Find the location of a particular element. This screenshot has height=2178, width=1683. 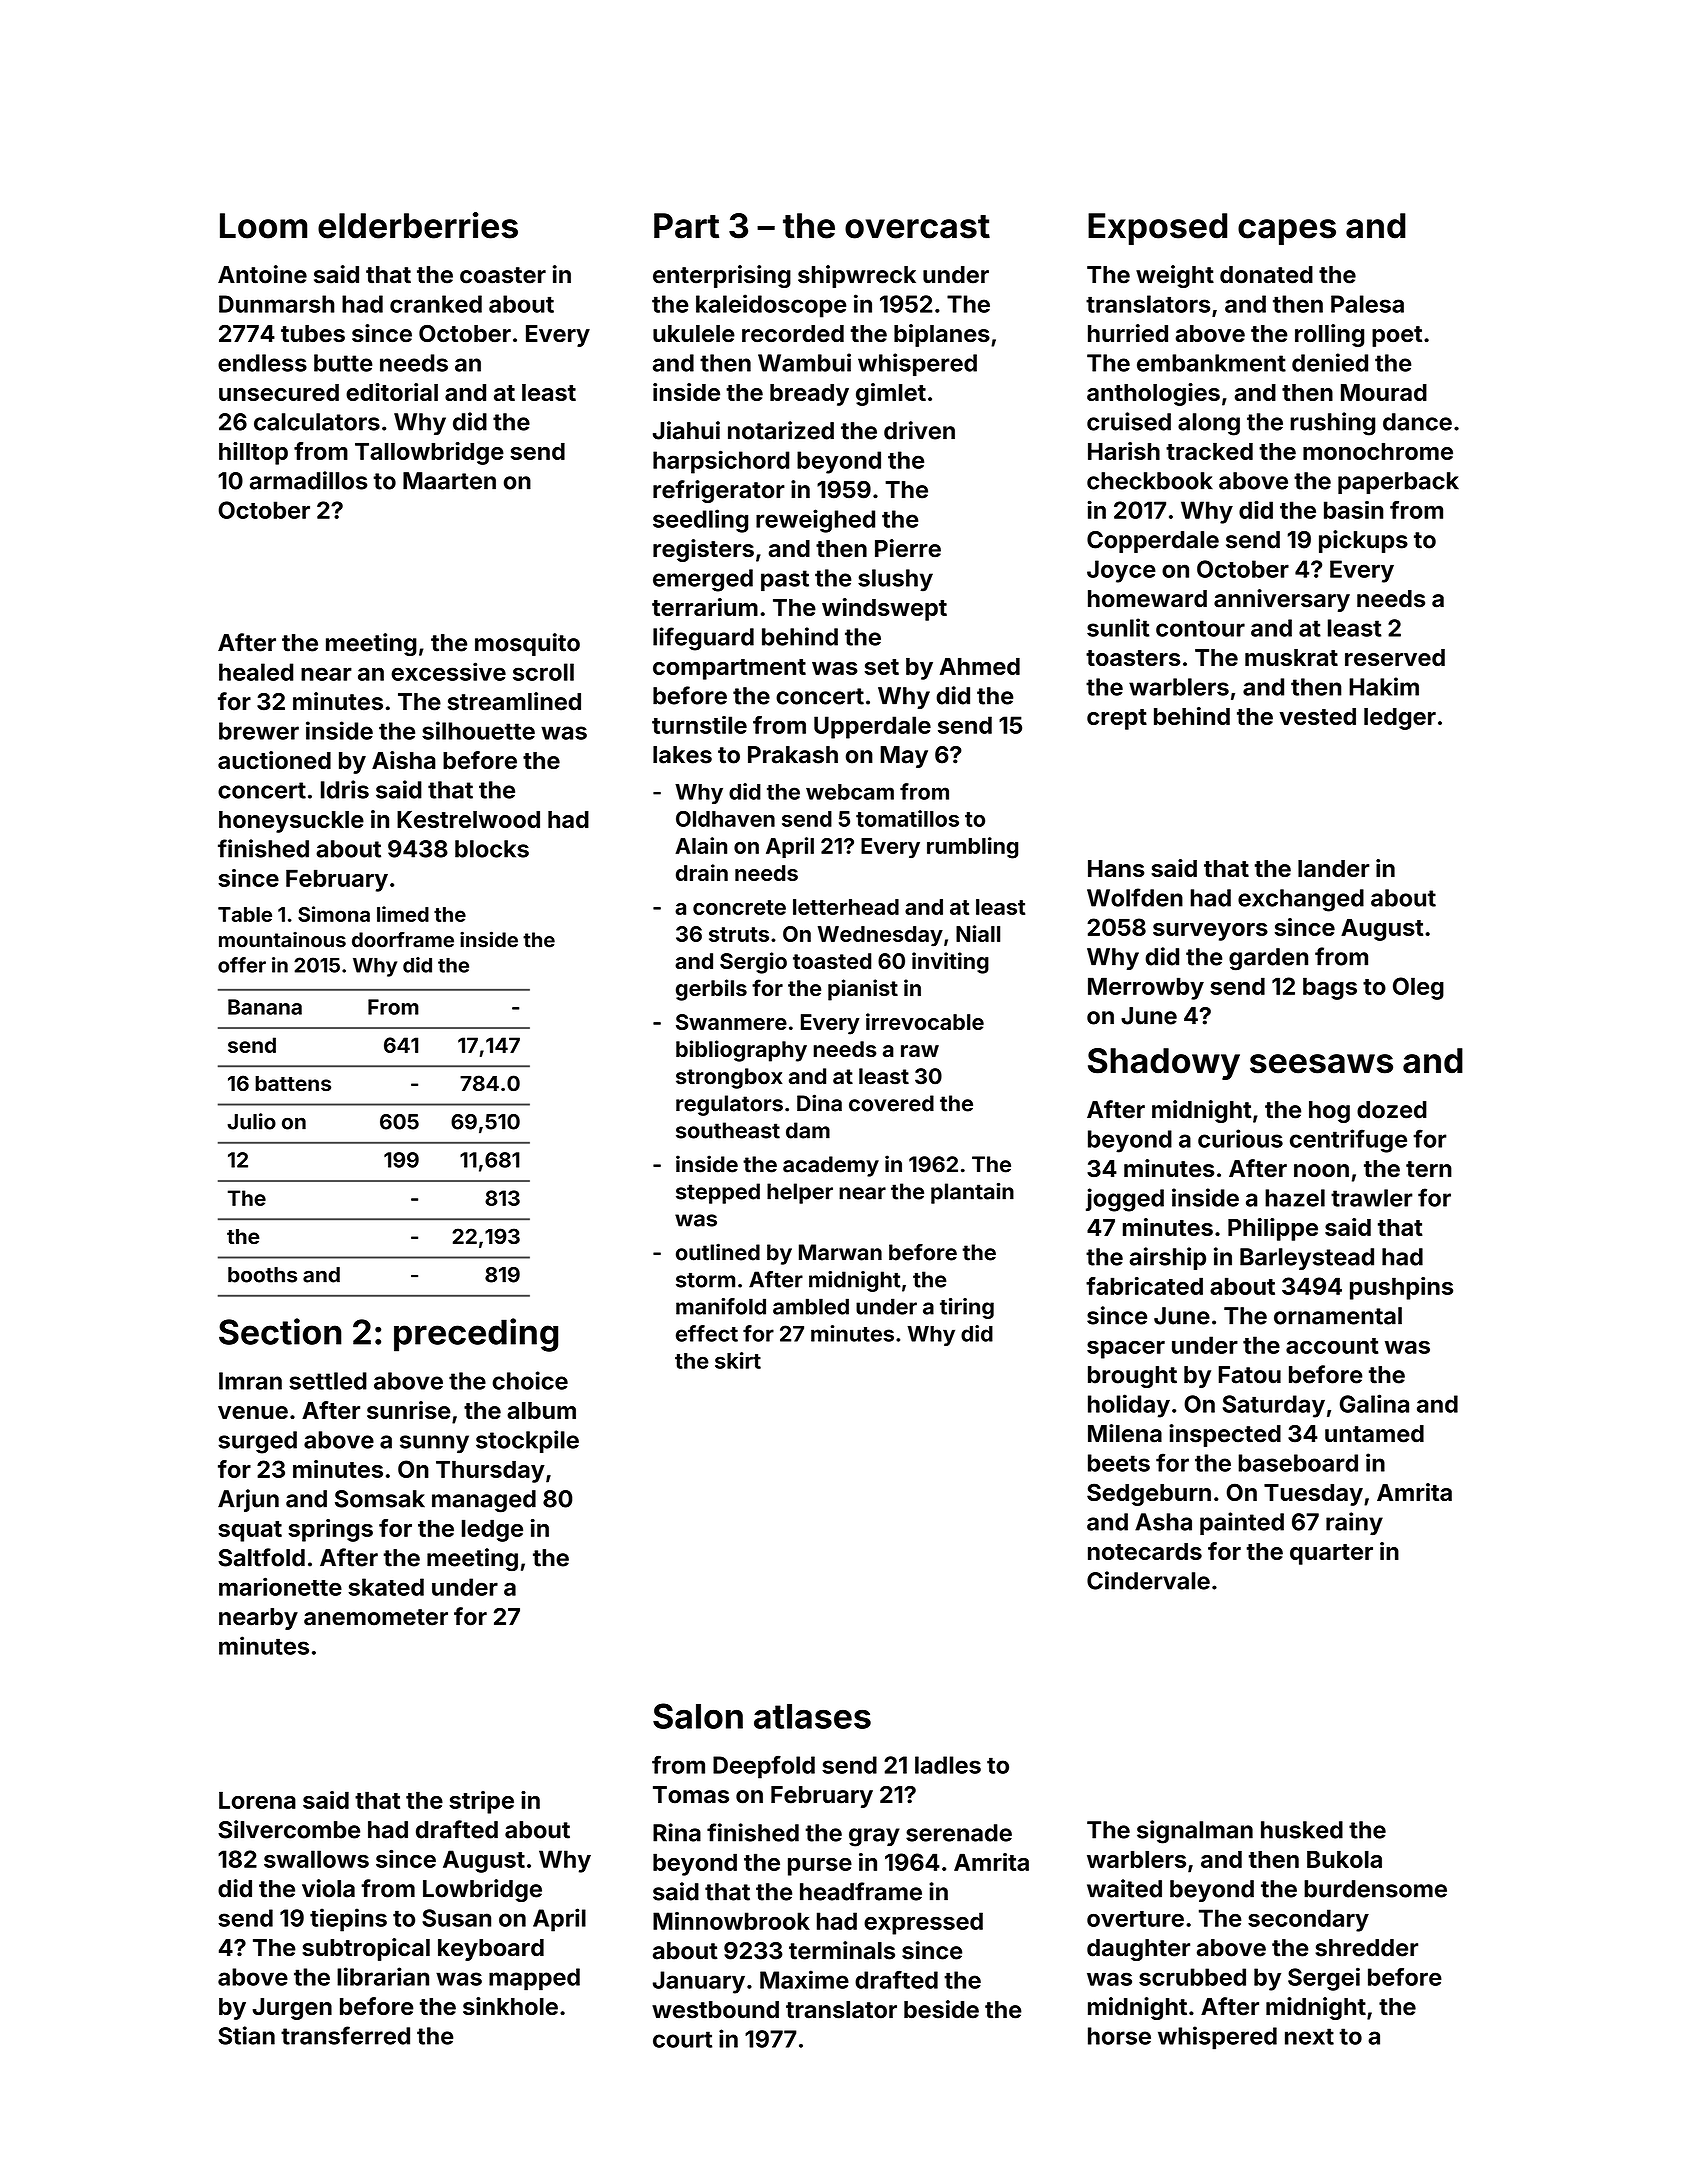

healed is located at coordinates (256, 672).
